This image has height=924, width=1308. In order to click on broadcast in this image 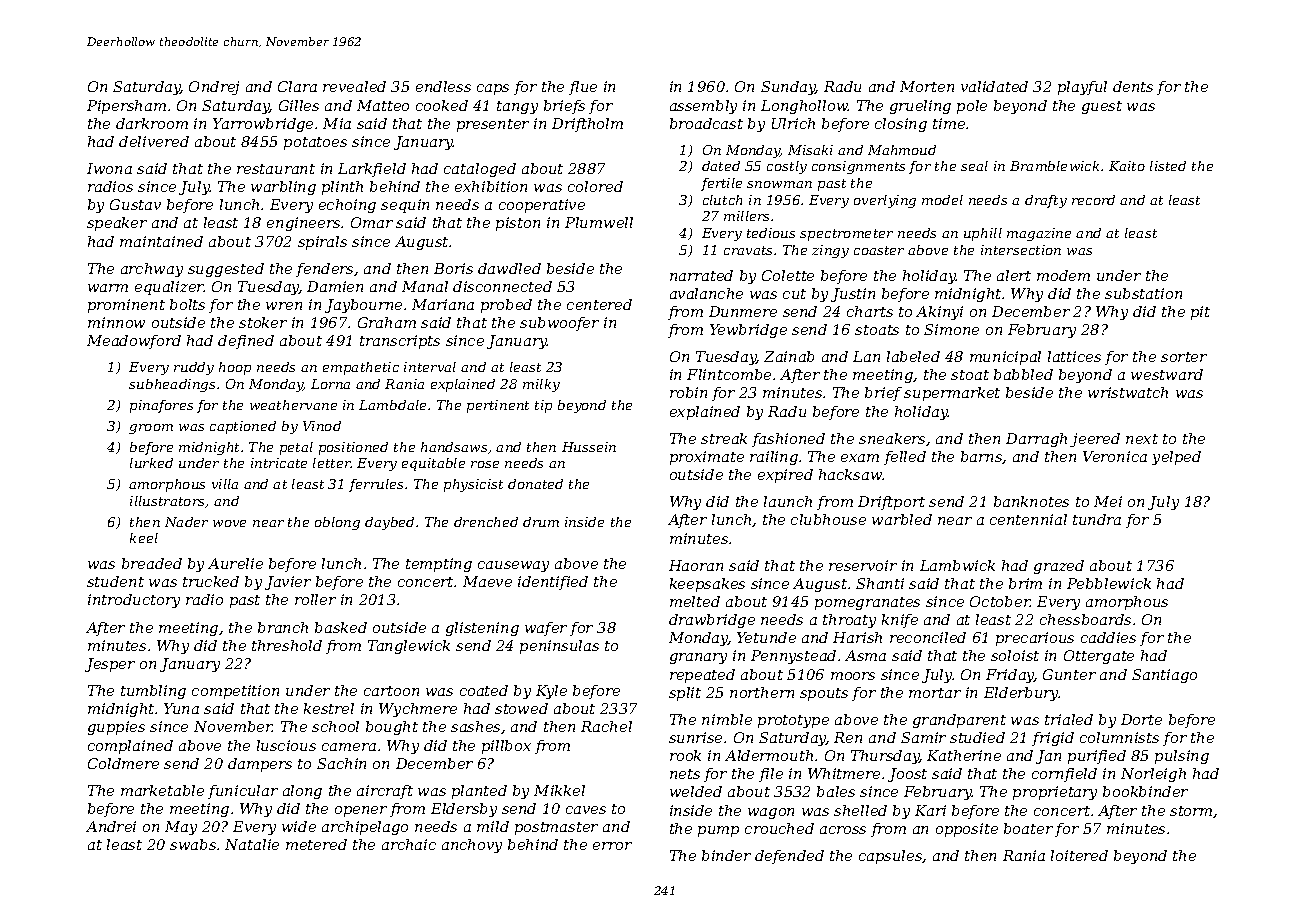, I will do `click(706, 123)`.
